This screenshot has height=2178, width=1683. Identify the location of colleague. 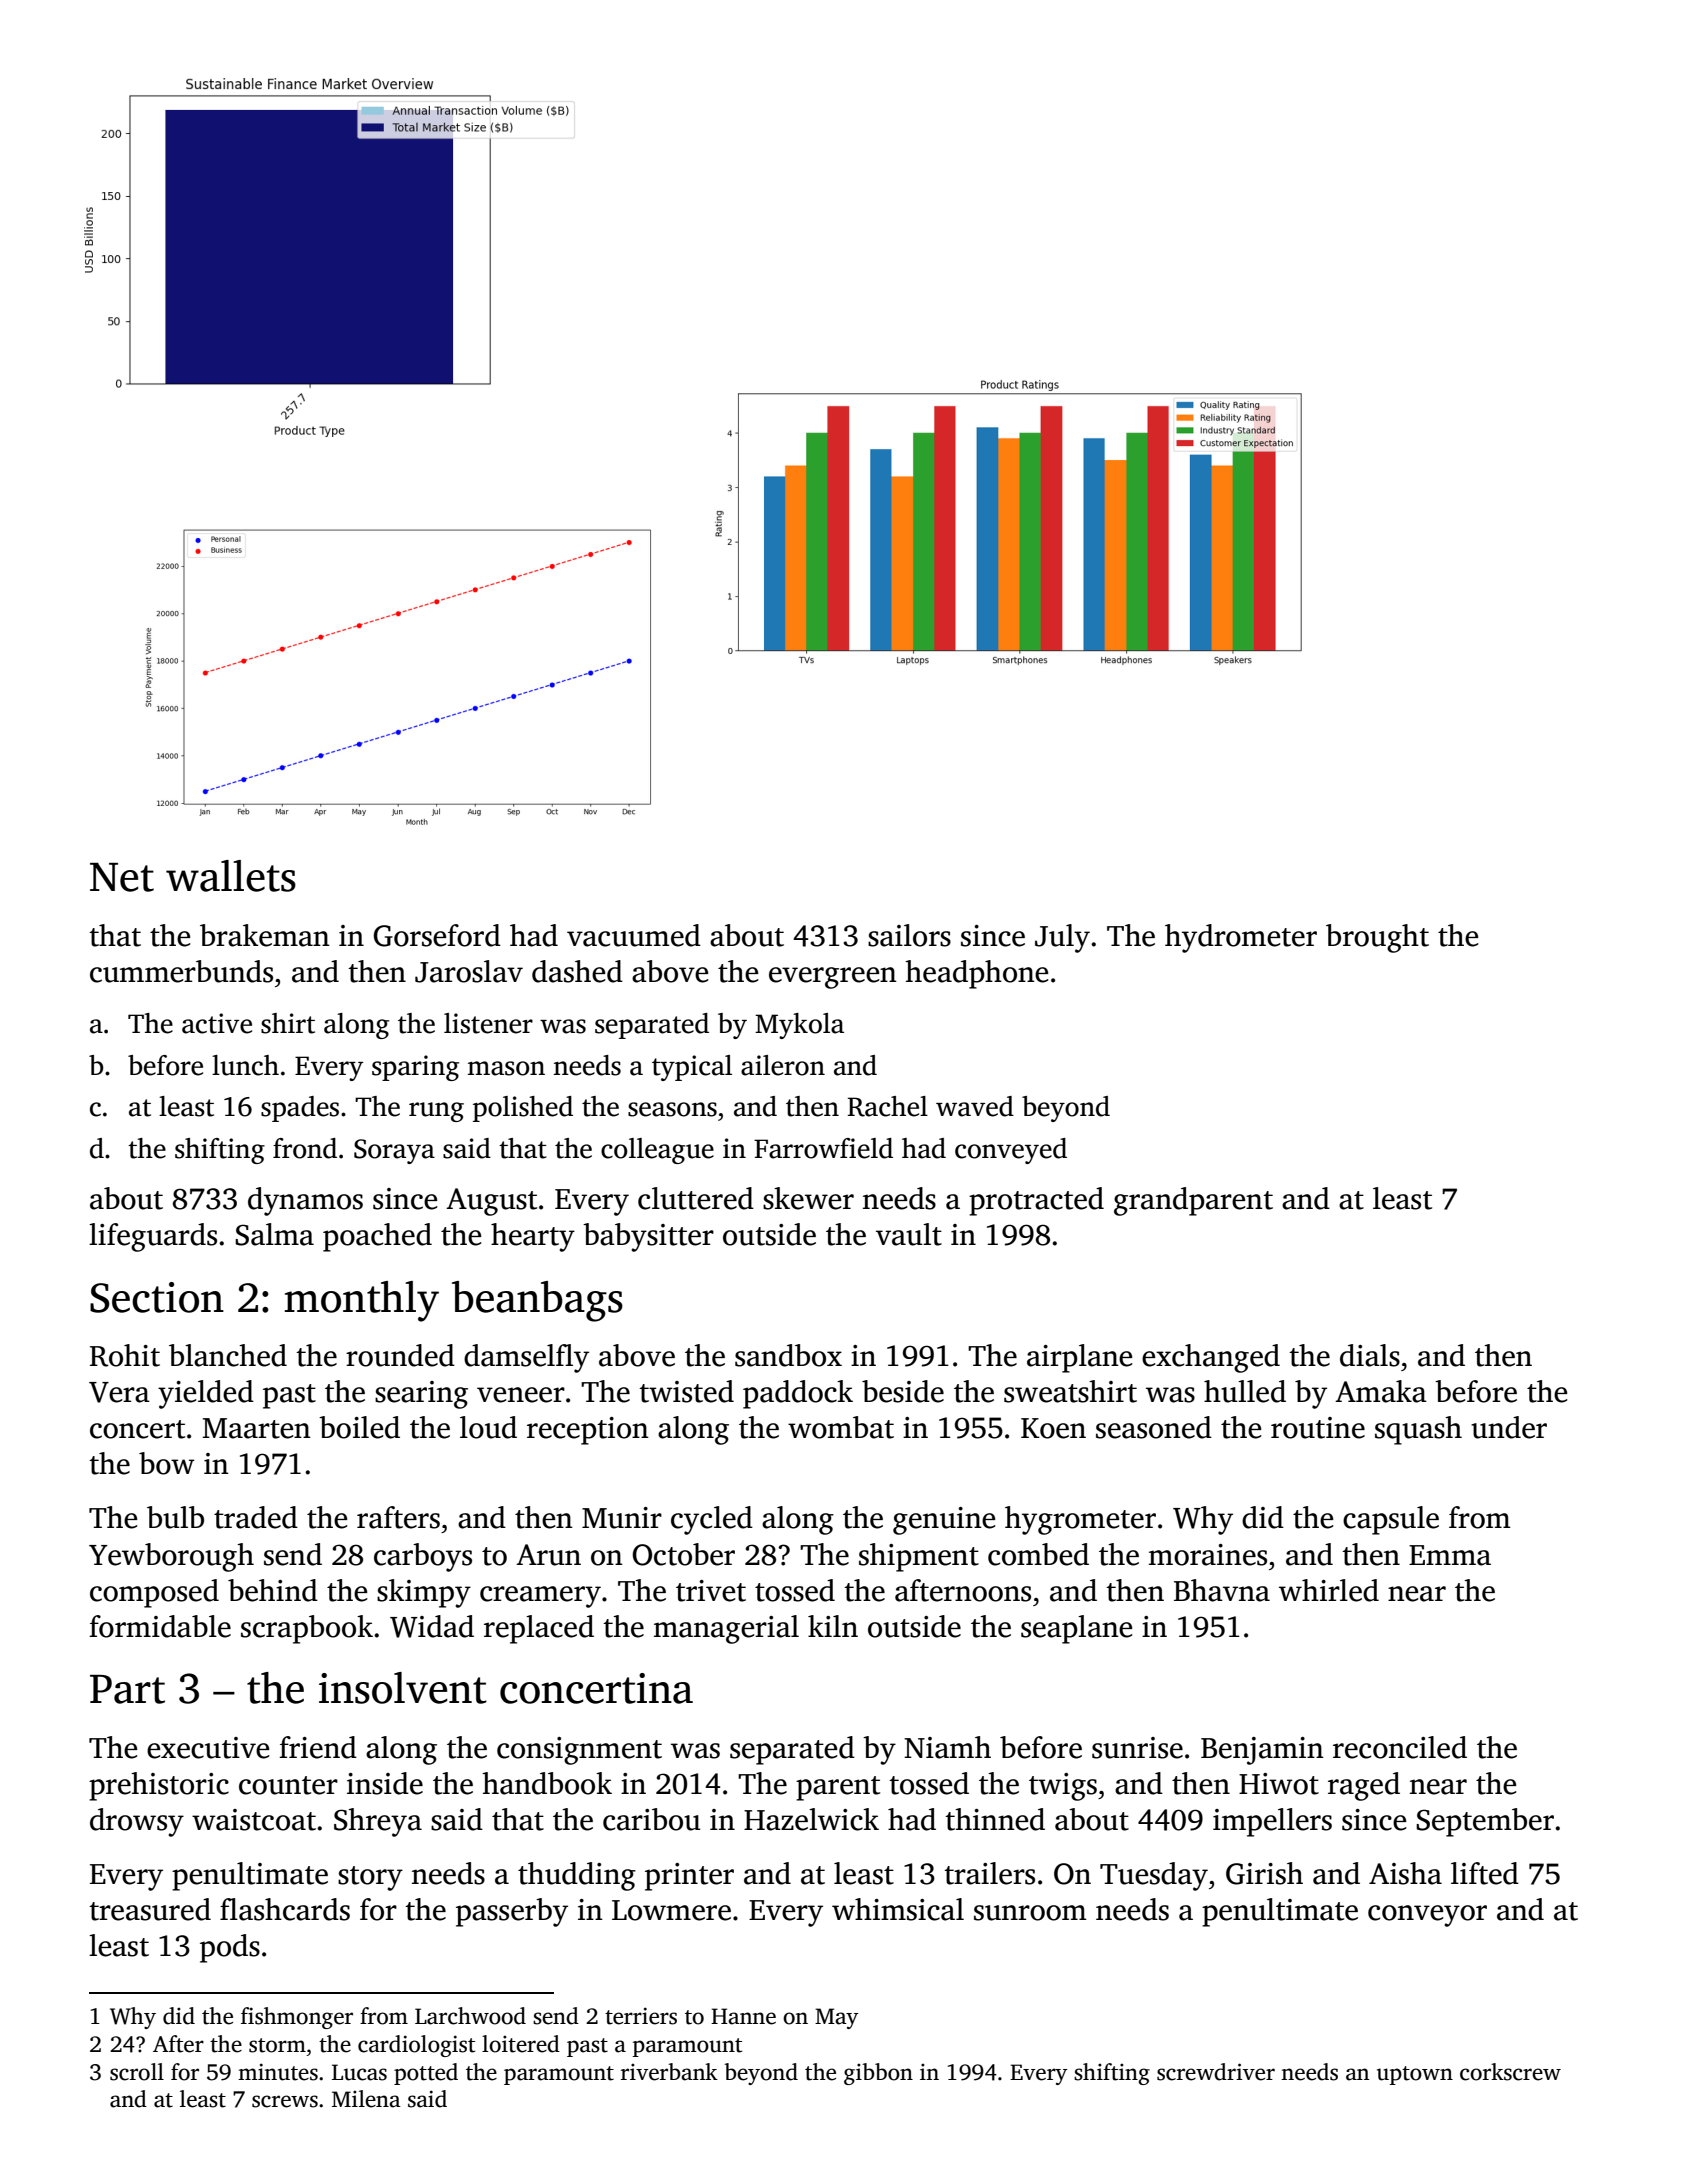
(657, 1151).
